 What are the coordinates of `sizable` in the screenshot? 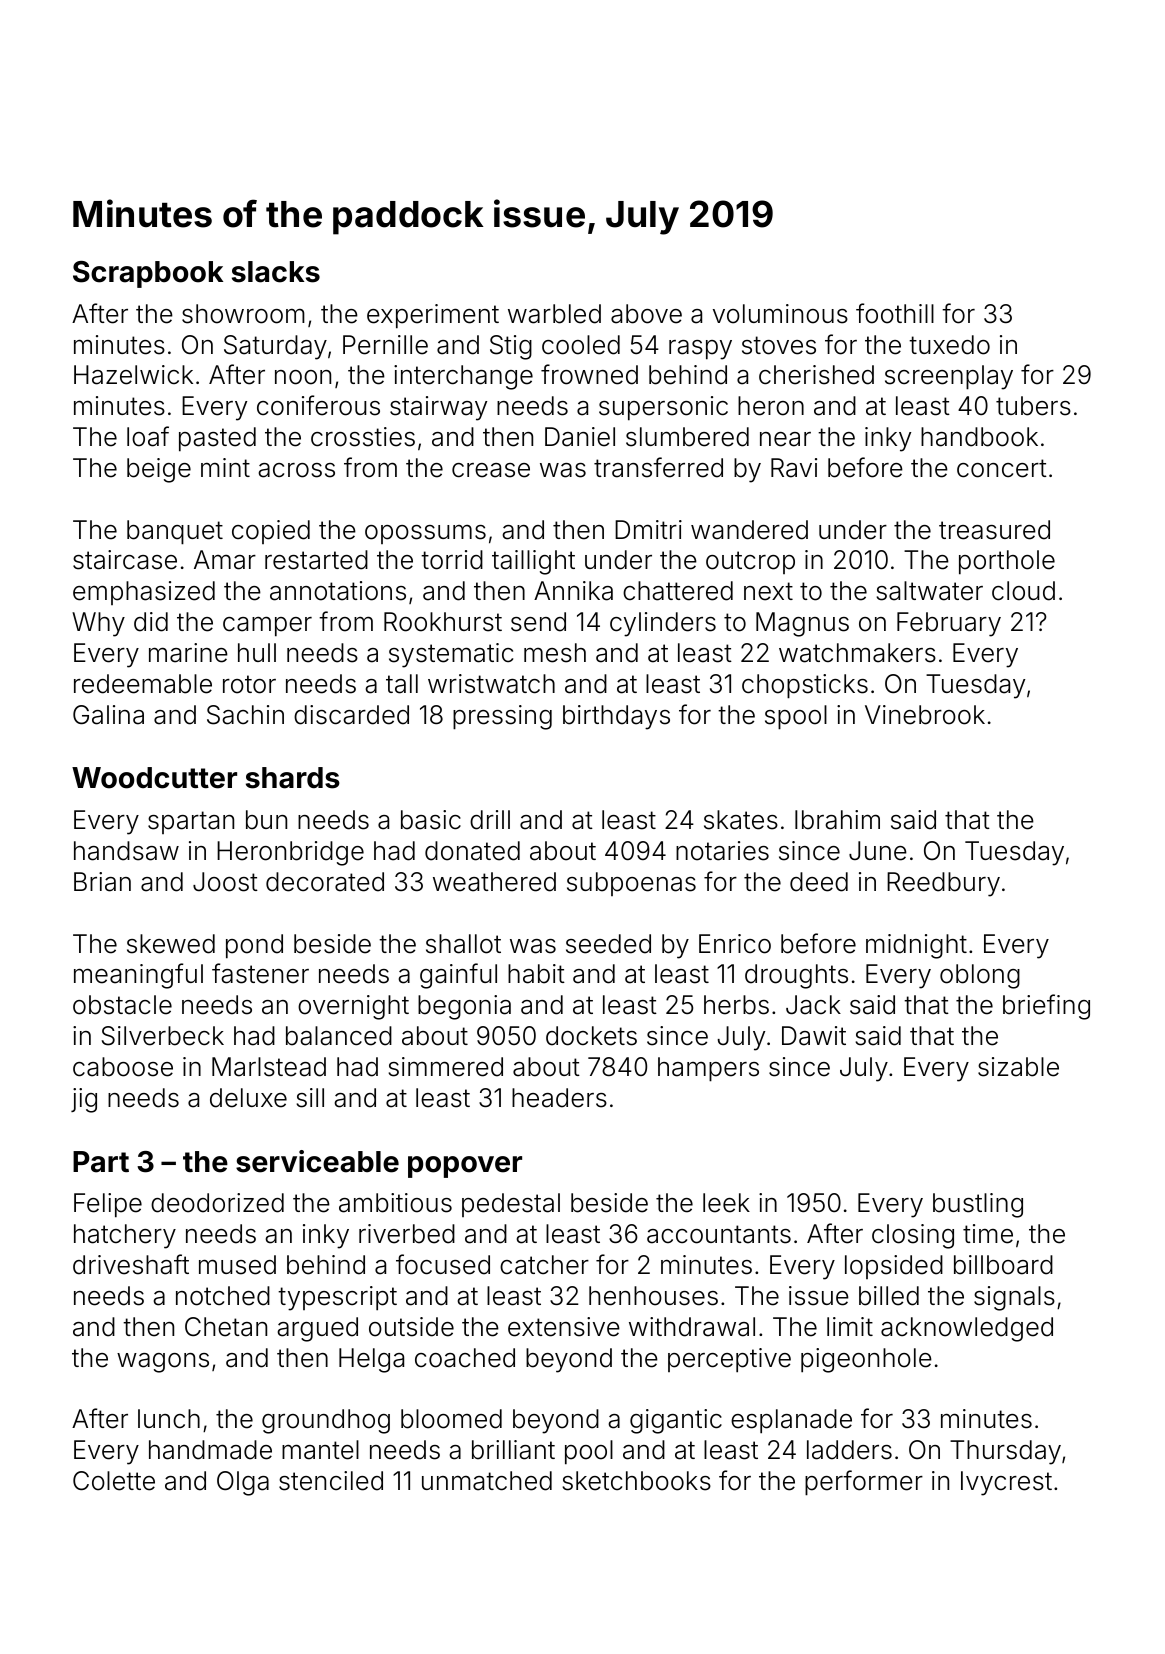 It's located at (1018, 1067).
